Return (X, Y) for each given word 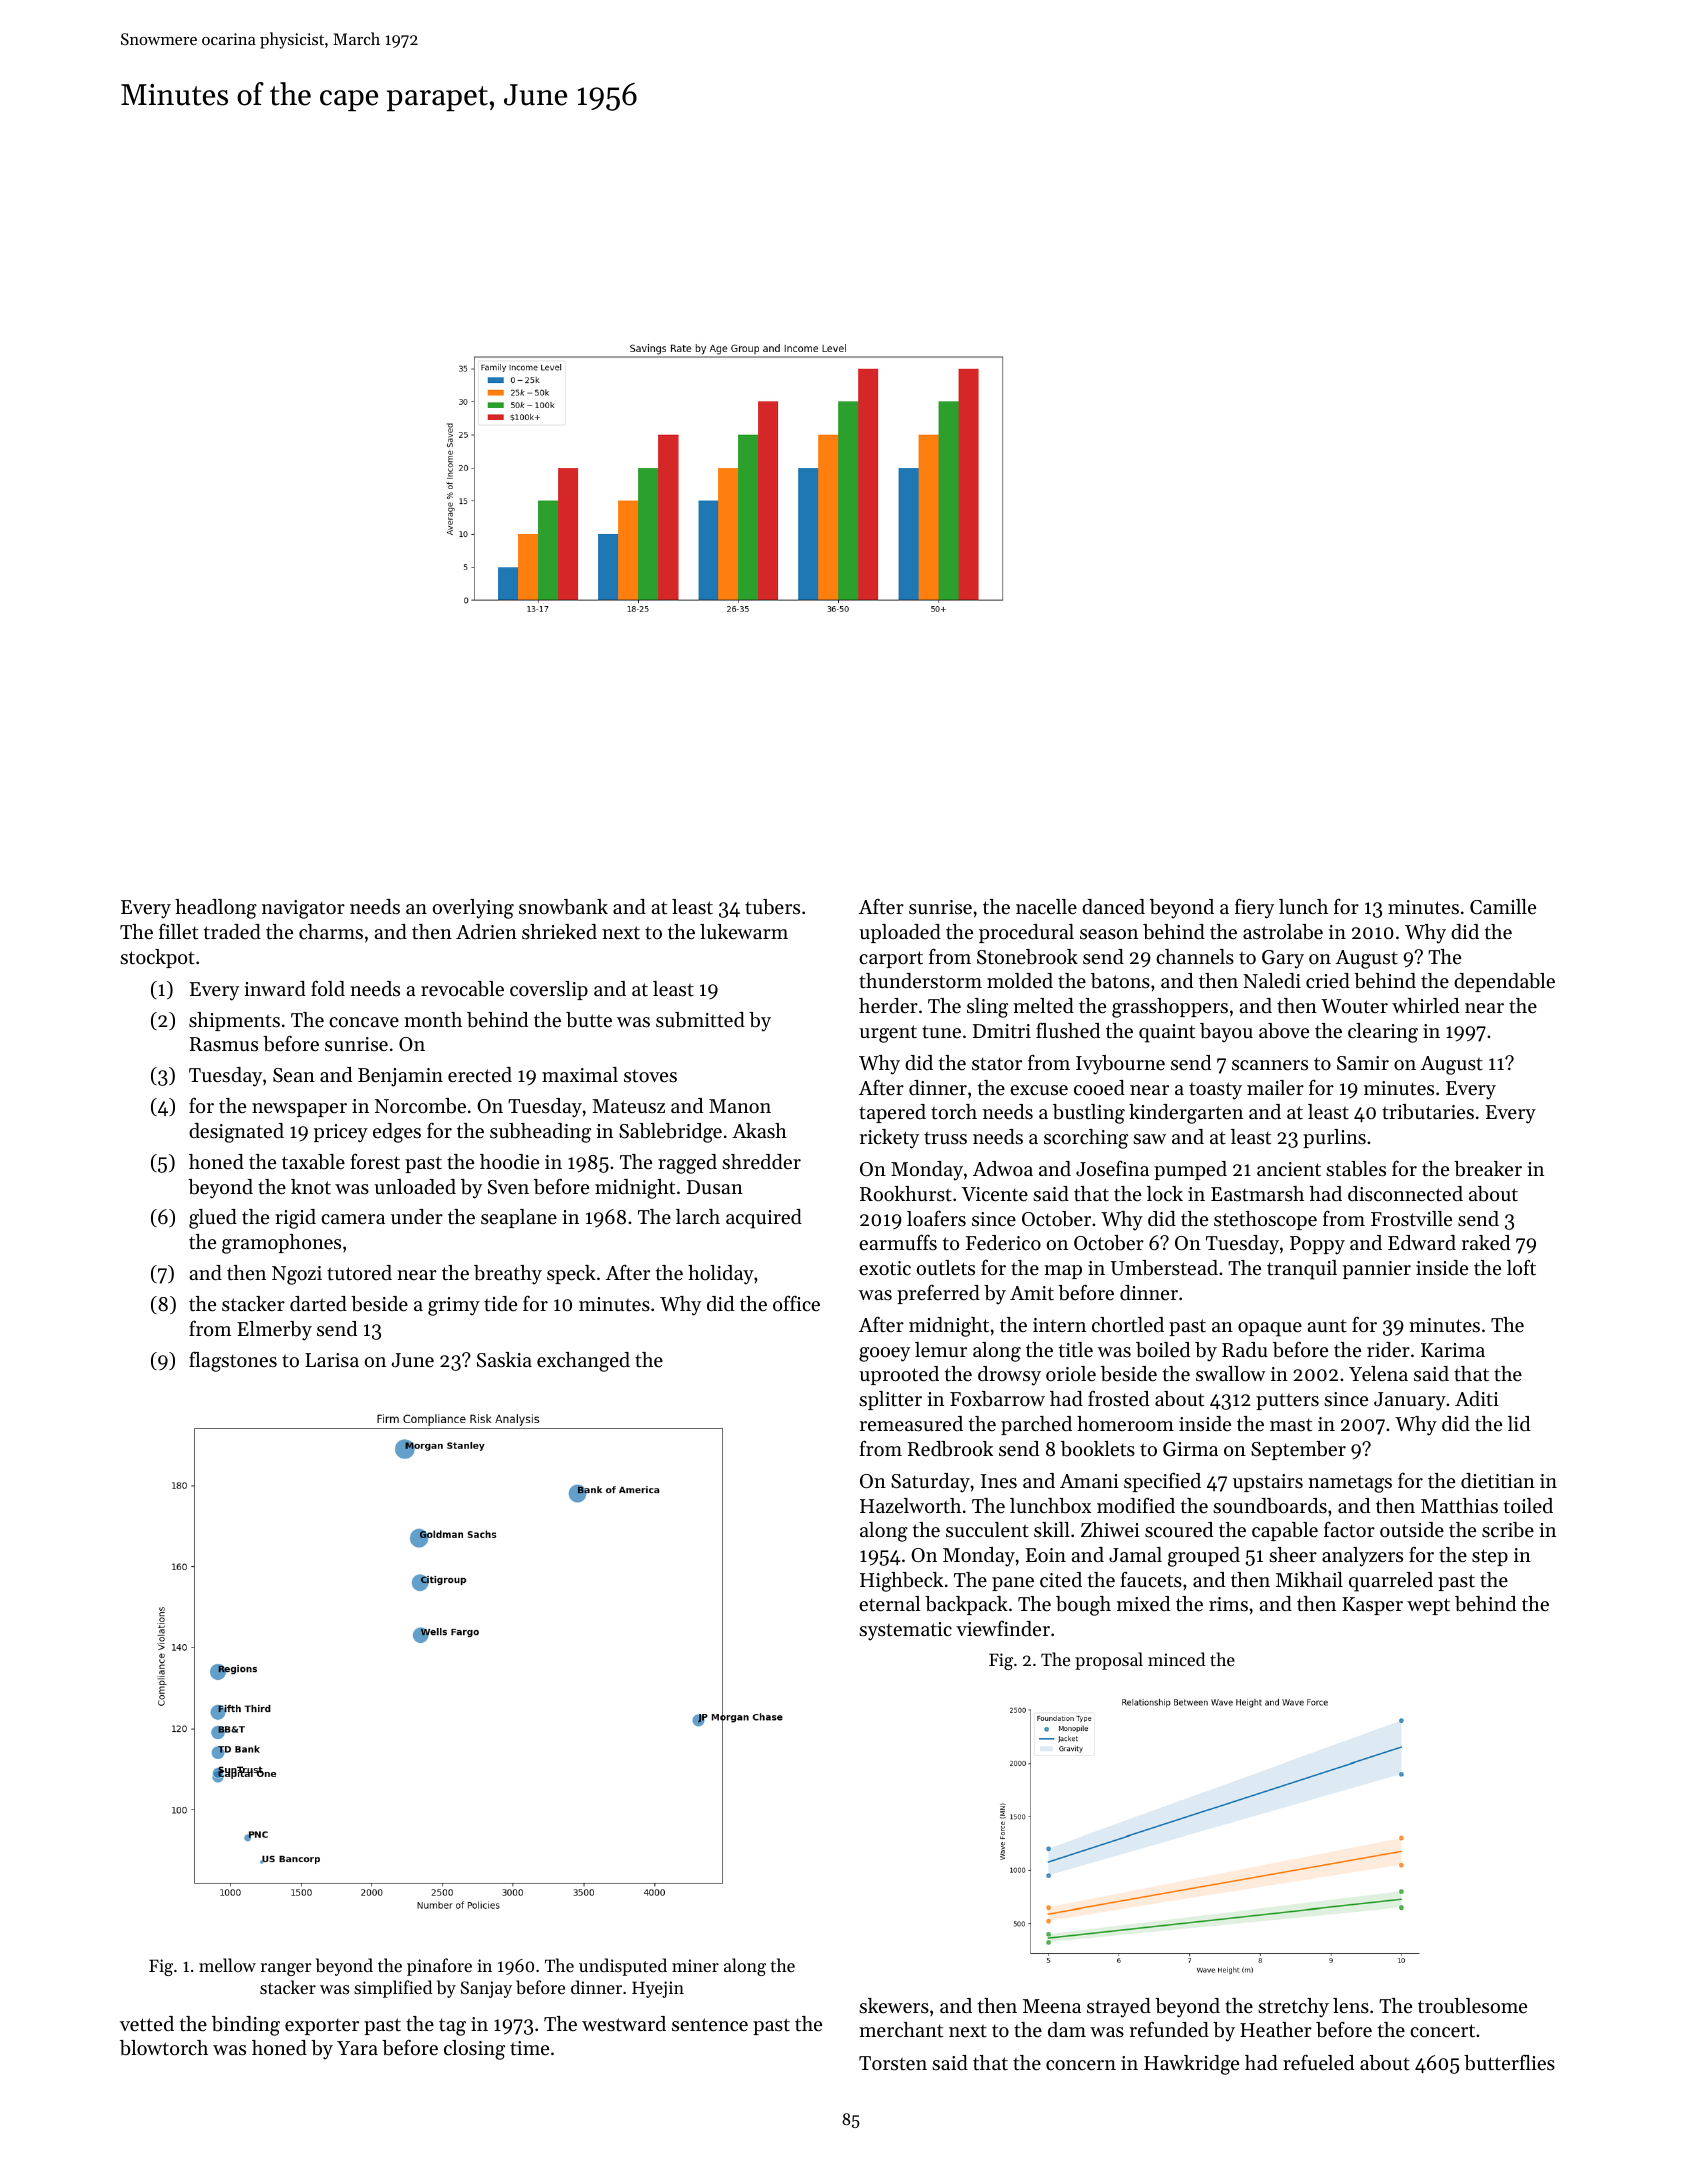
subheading (540, 1133)
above (1284, 1031)
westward (624, 2024)
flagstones (233, 1361)
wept (1428, 1606)
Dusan (715, 1187)
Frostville (1411, 1219)
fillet (178, 931)
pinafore (439, 1967)
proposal (1109, 1661)
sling (987, 1008)
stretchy (1293, 2008)
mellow (227, 1965)
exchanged (583, 1362)
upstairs (1268, 1483)
